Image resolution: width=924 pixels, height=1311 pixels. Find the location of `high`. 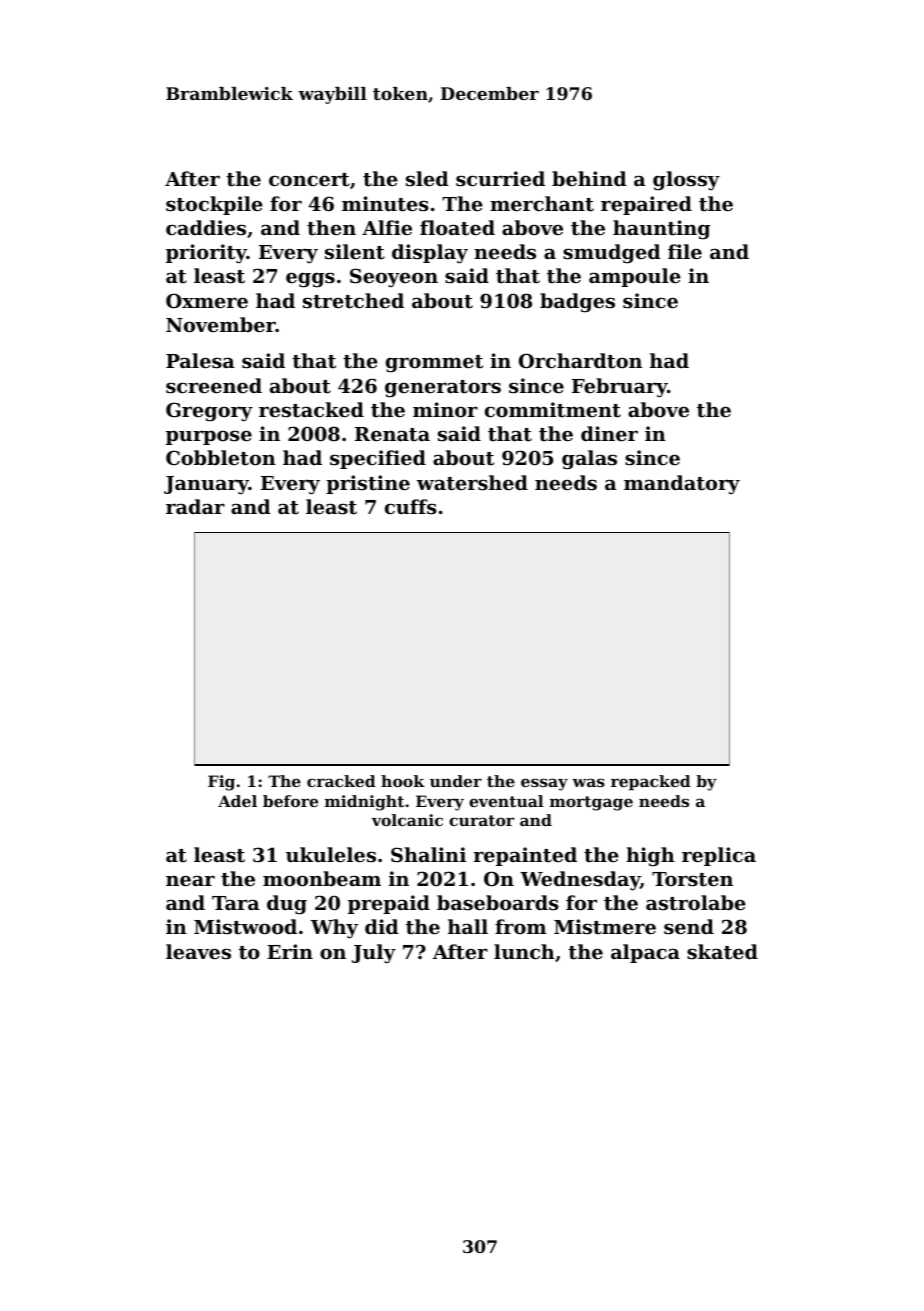

high is located at coordinates (650, 857).
